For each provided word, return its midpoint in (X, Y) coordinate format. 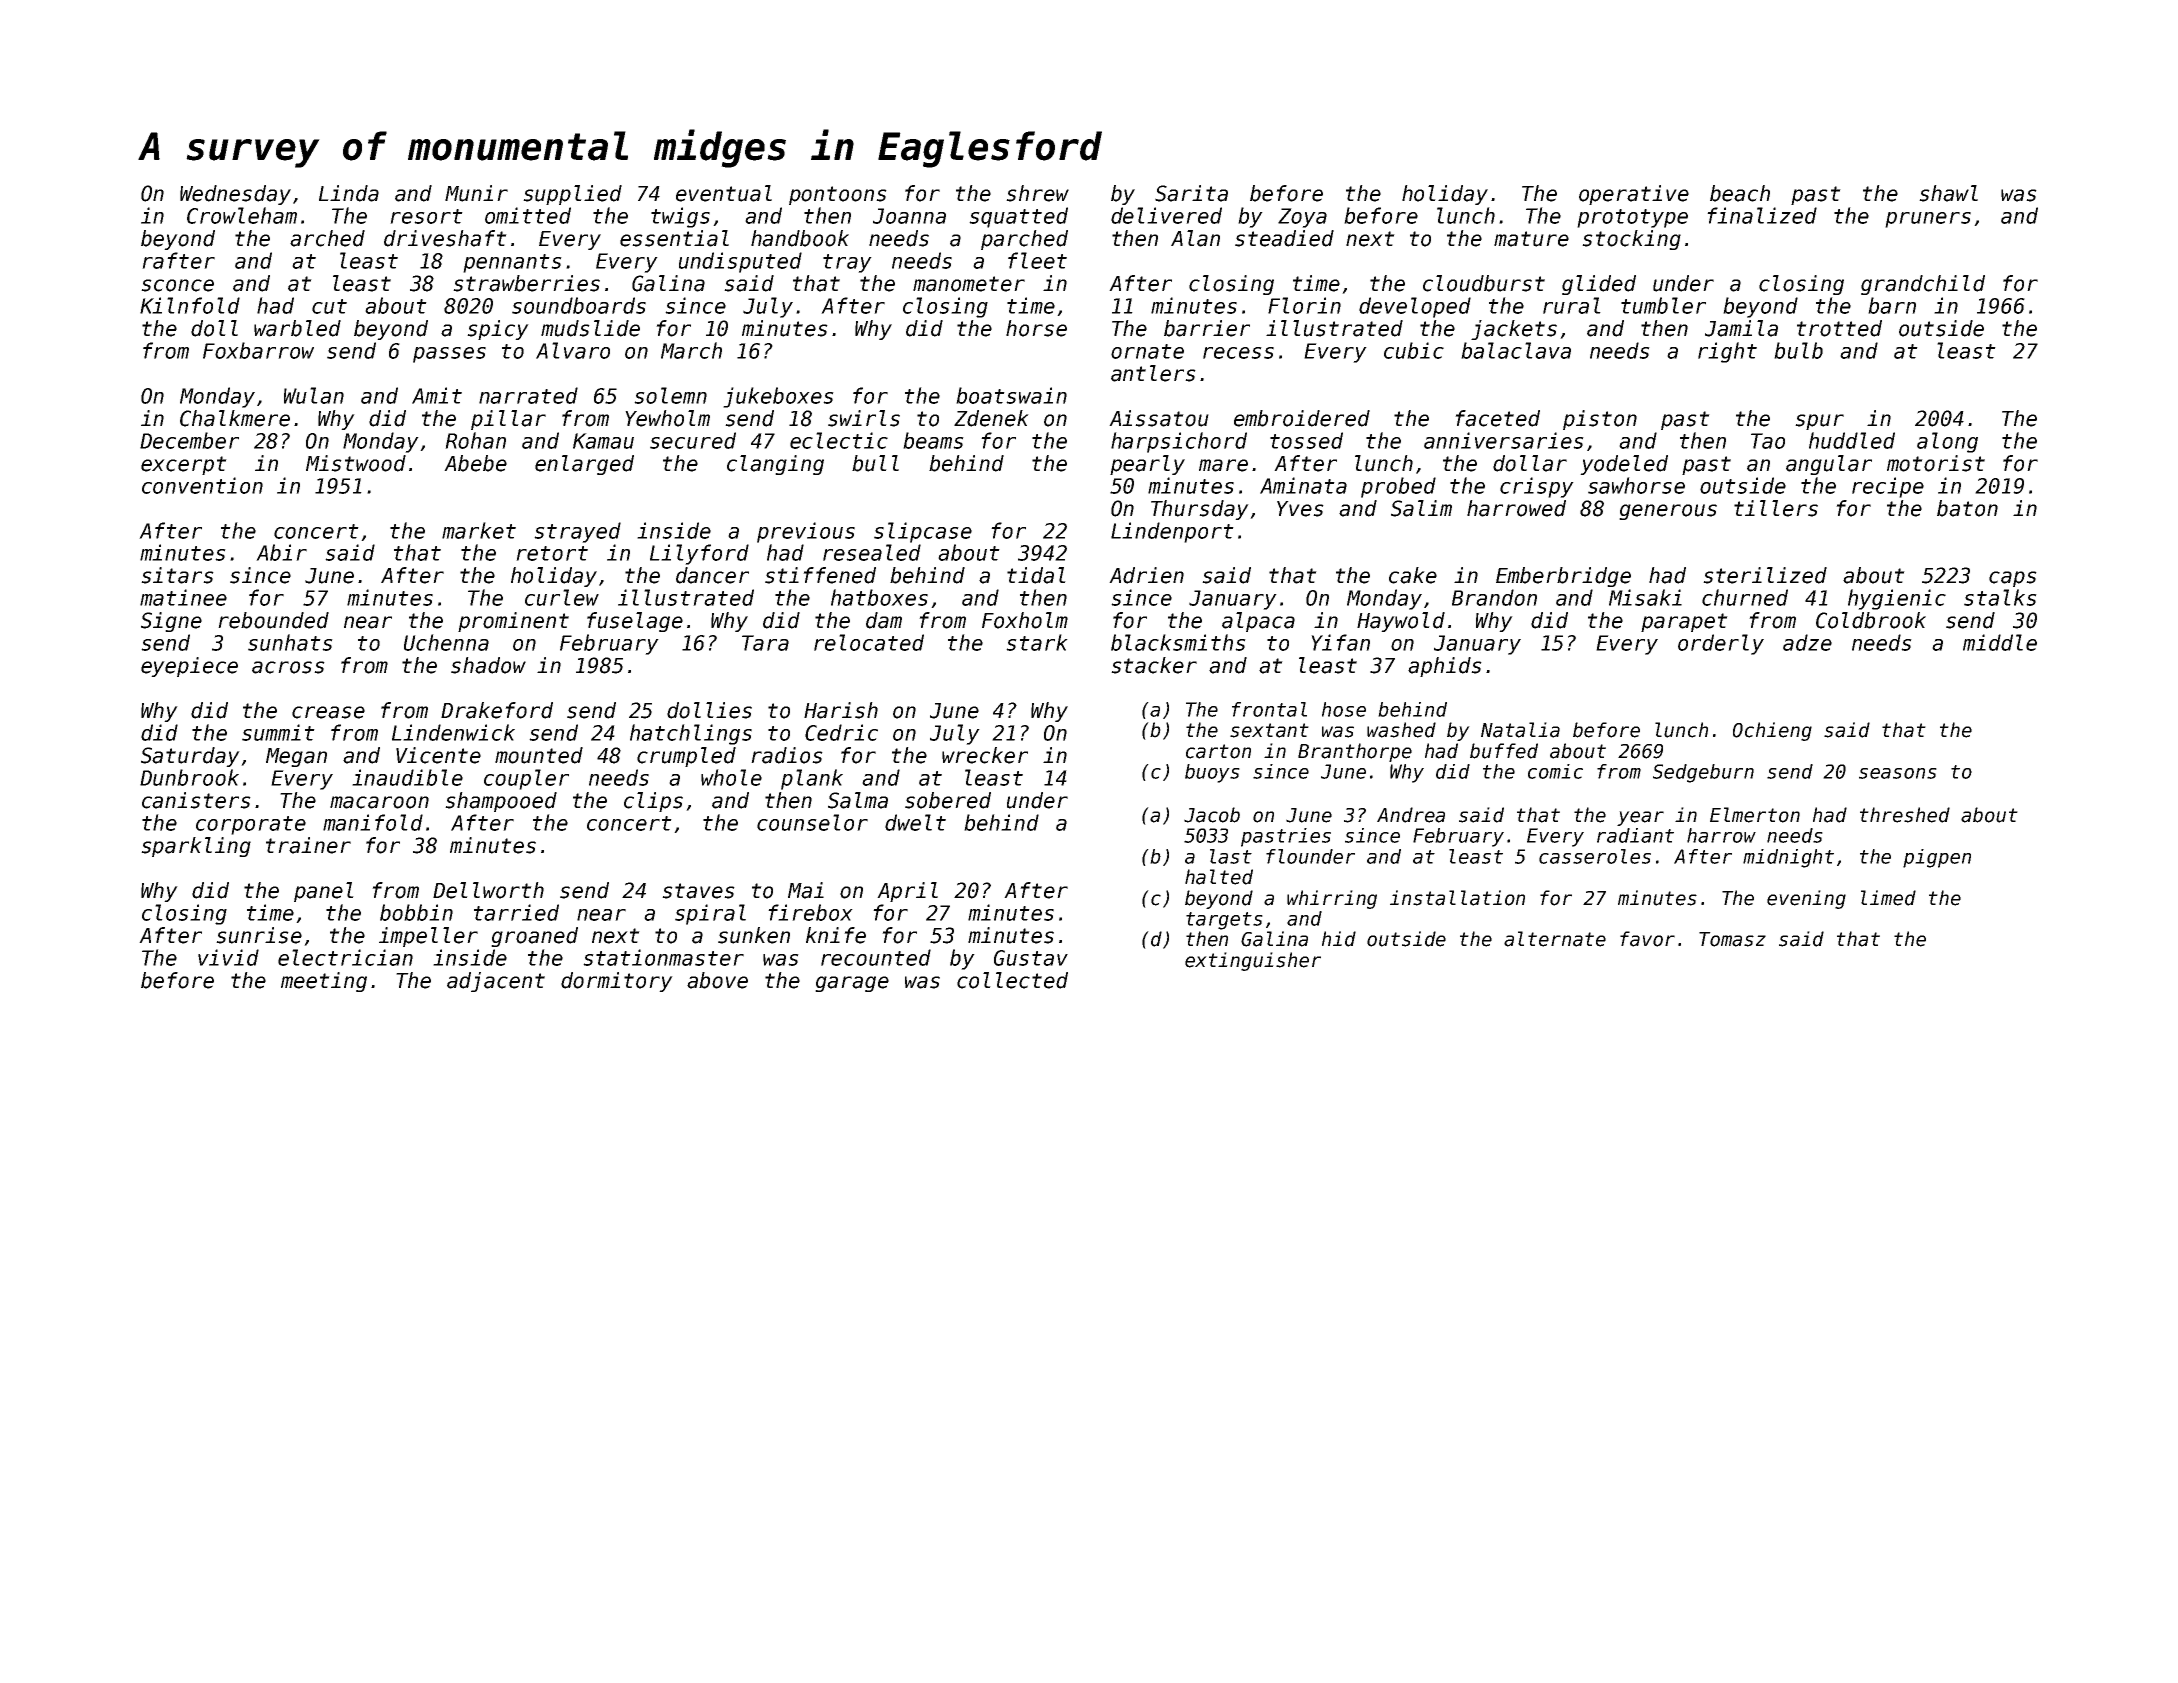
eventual (724, 193)
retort (552, 553)
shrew (1037, 193)
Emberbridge (1563, 577)
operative (1634, 195)
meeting (324, 982)
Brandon (1494, 597)
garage (852, 984)
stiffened (820, 575)
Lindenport (1172, 532)
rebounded (273, 620)
